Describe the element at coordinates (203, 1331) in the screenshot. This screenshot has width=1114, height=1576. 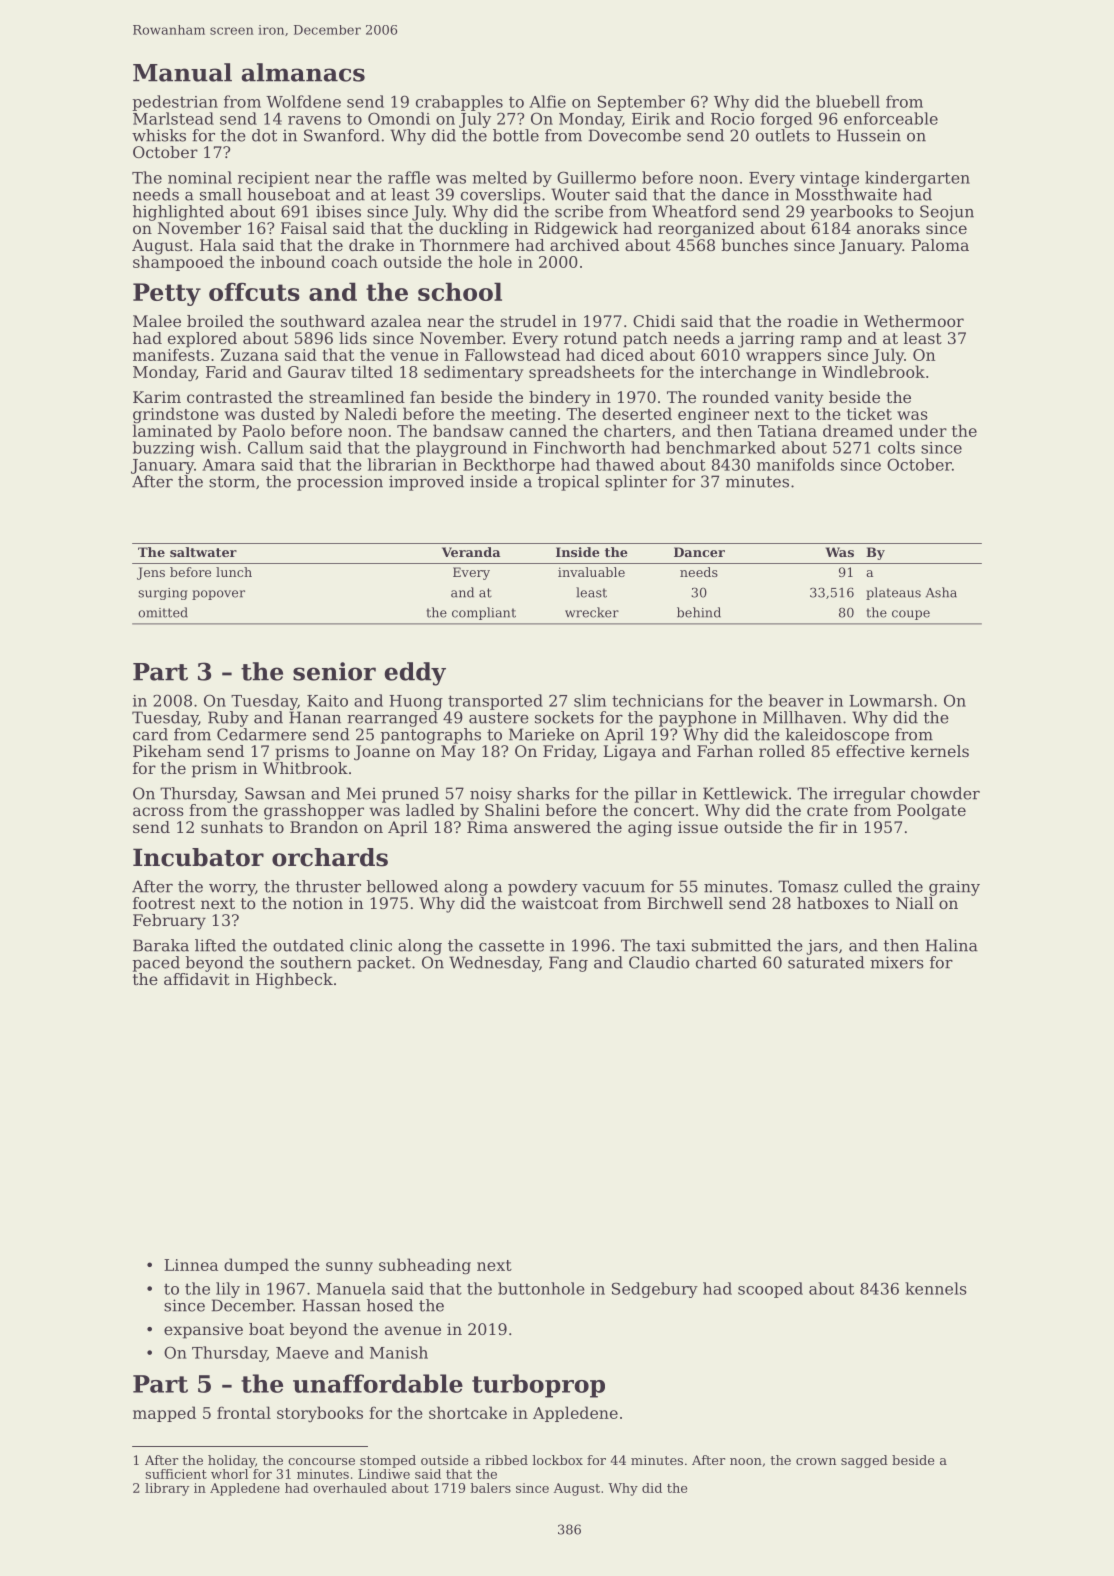
I see `expansive` at that location.
